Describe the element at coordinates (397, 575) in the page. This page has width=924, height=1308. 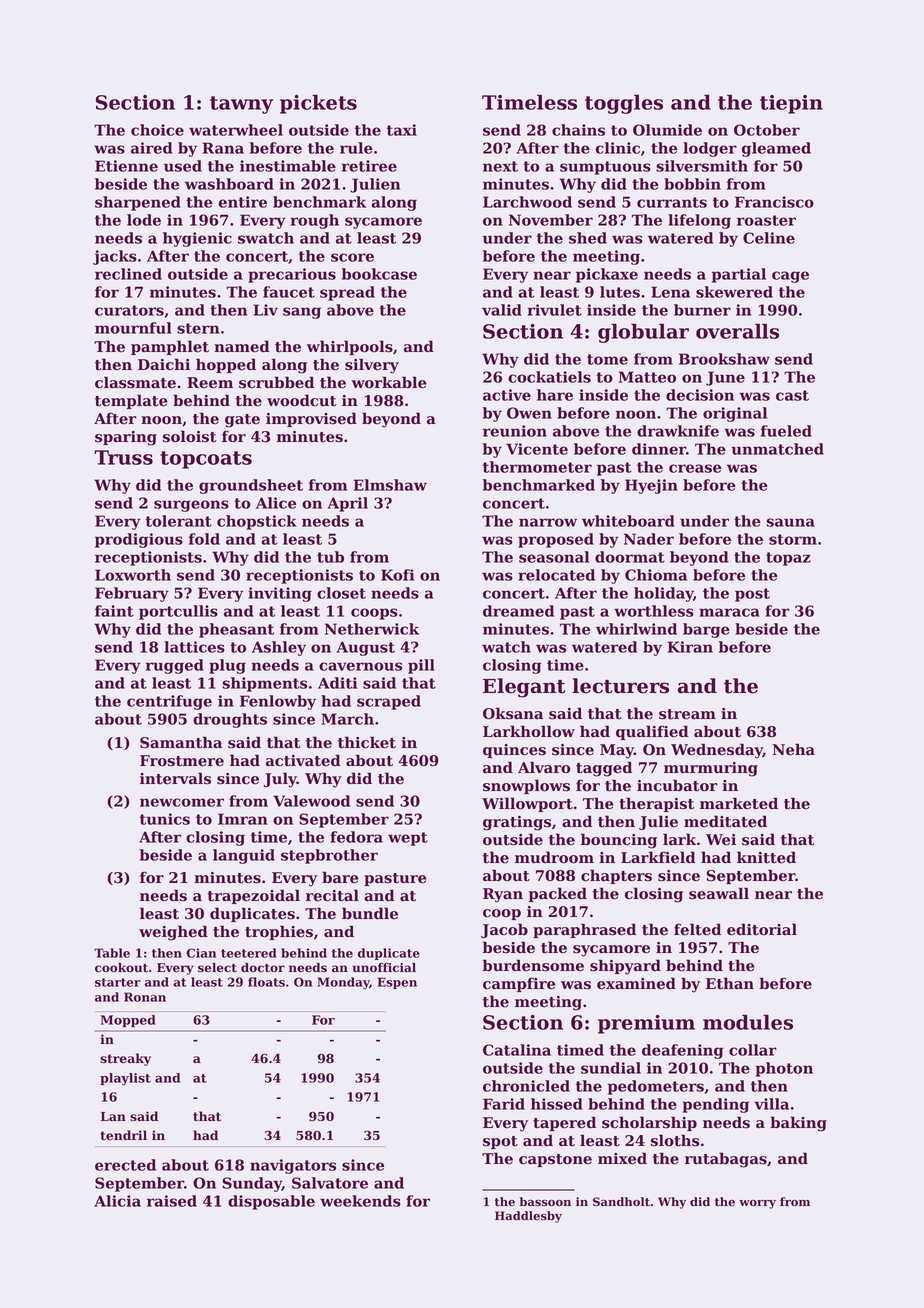
I see `Kofi` at that location.
